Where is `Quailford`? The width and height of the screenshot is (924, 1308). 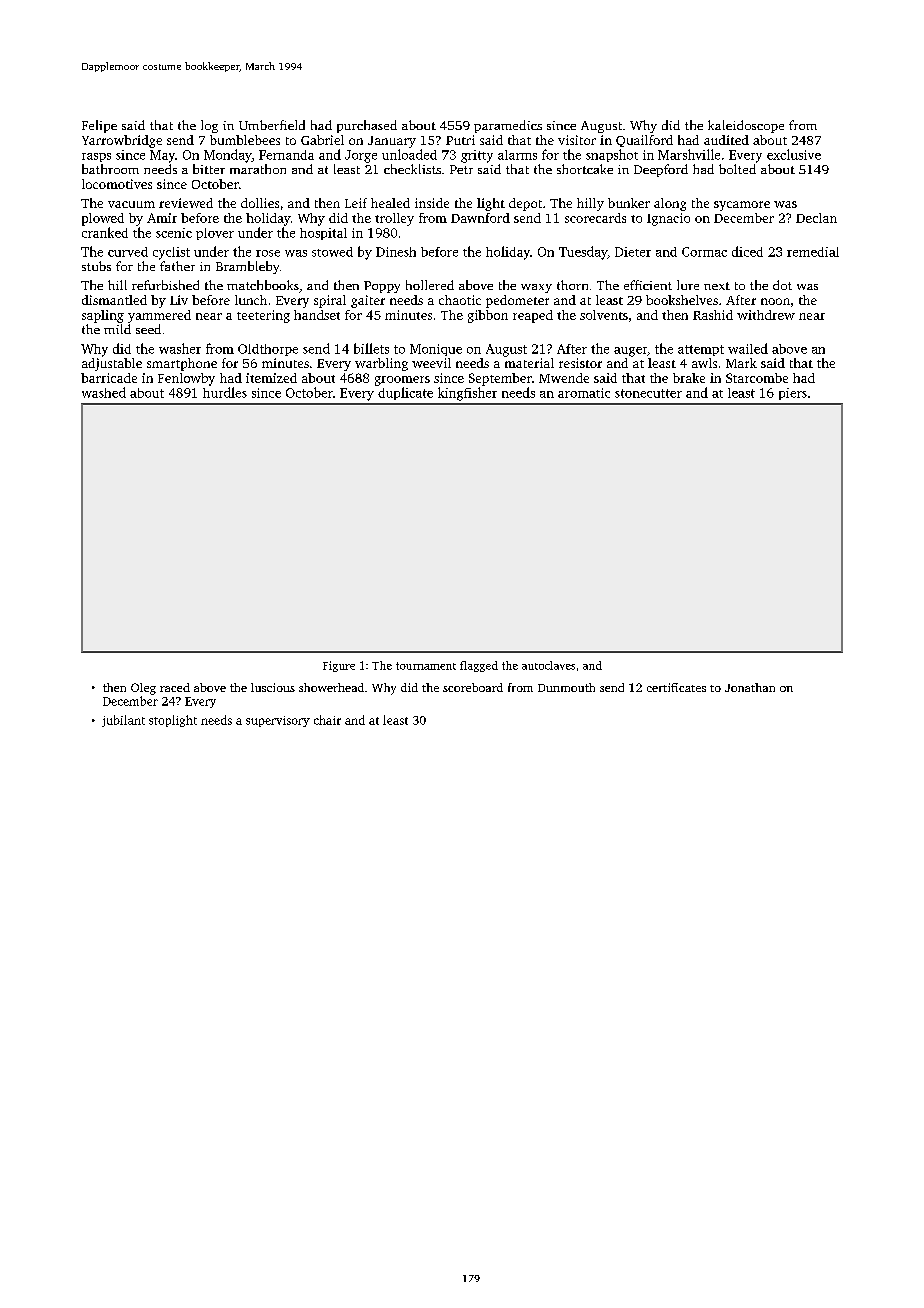 Quailford is located at coordinates (644, 141).
